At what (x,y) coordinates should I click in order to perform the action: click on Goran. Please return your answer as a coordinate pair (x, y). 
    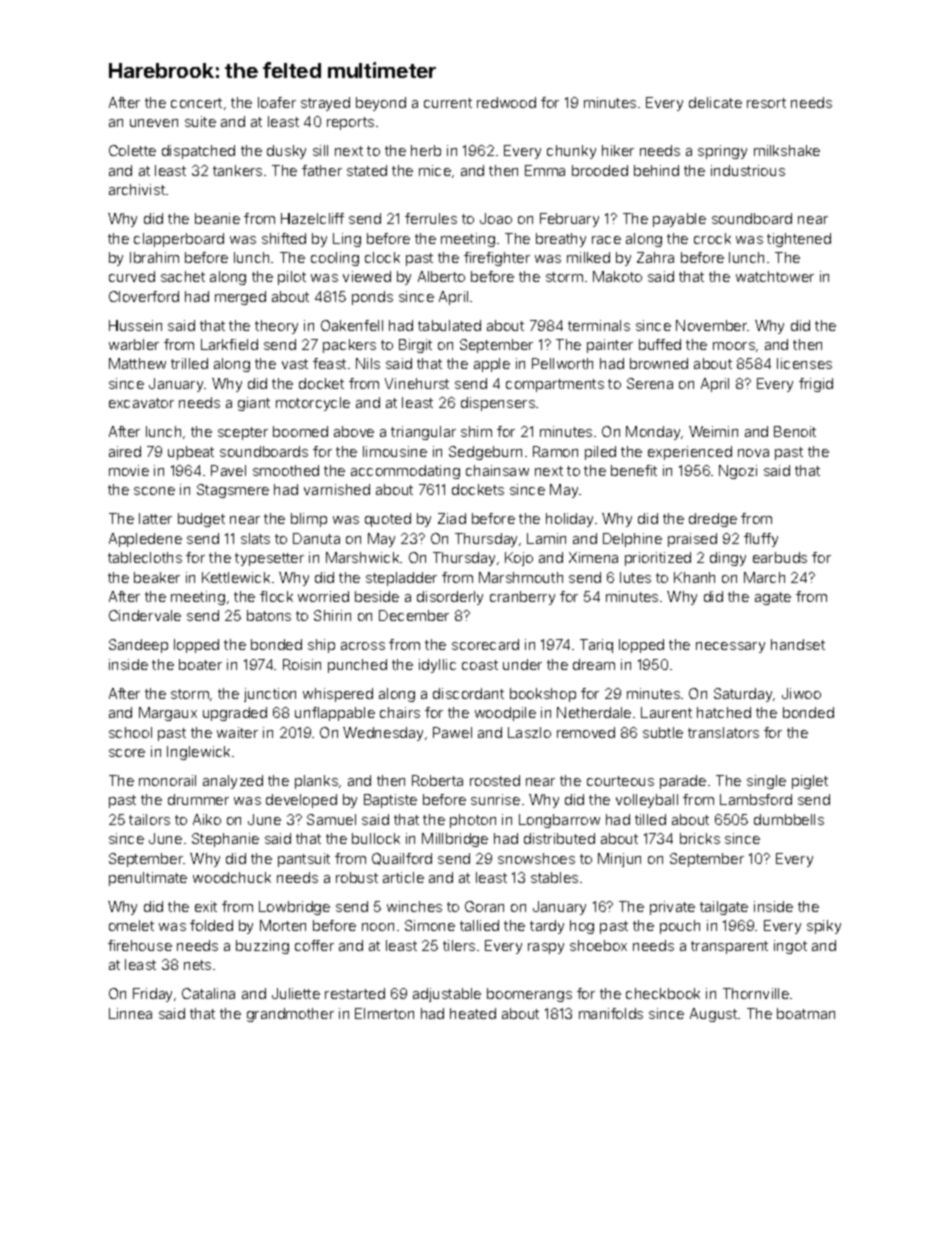
    Looking at the image, I should click on (484, 906).
